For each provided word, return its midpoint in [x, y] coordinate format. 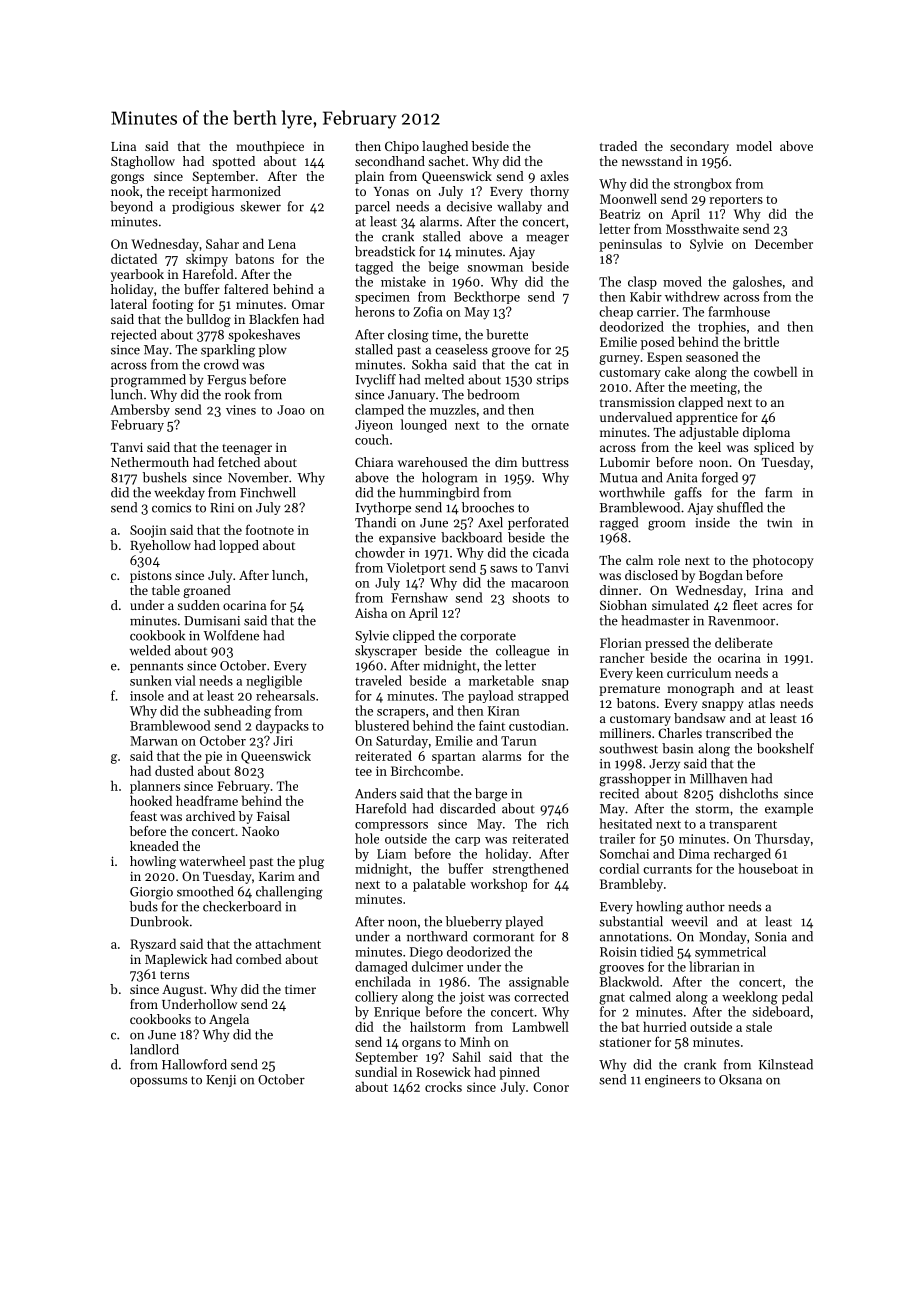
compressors [391, 826]
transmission [637, 402]
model [754, 146]
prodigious [203, 208]
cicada [551, 552]
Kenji [221, 1081]
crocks [443, 1086]
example [789, 809]
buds [144, 906]
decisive [469, 206]
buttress [545, 462]
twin [779, 523]
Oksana [740, 1079]
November [258, 477]
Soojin [148, 531]
